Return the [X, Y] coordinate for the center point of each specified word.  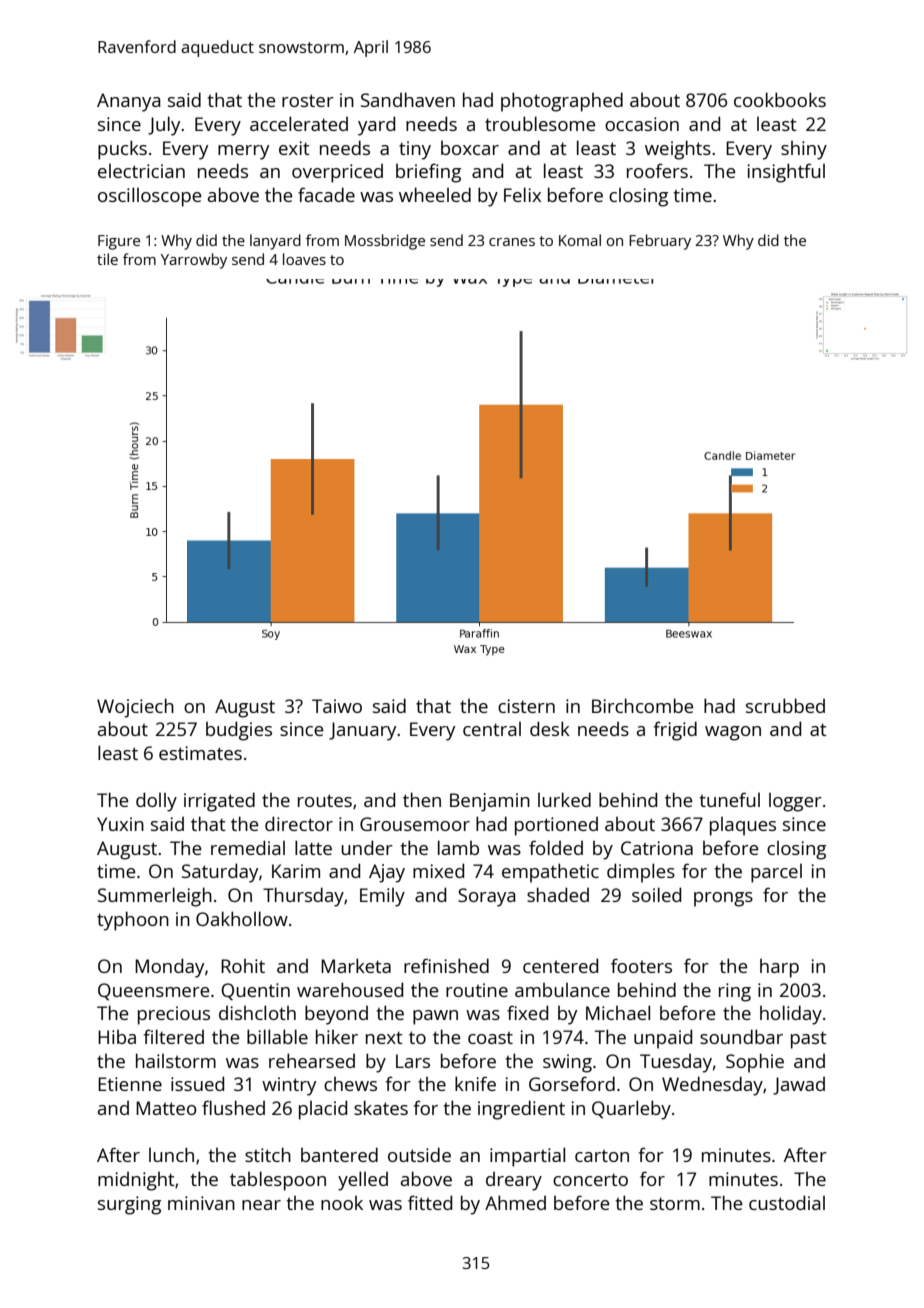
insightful [786, 173]
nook [342, 1203]
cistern [526, 706]
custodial [787, 1202]
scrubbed [785, 705]
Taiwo [337, 706]
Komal [580, 240]
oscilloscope [149, 197]
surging [129, 1205]
